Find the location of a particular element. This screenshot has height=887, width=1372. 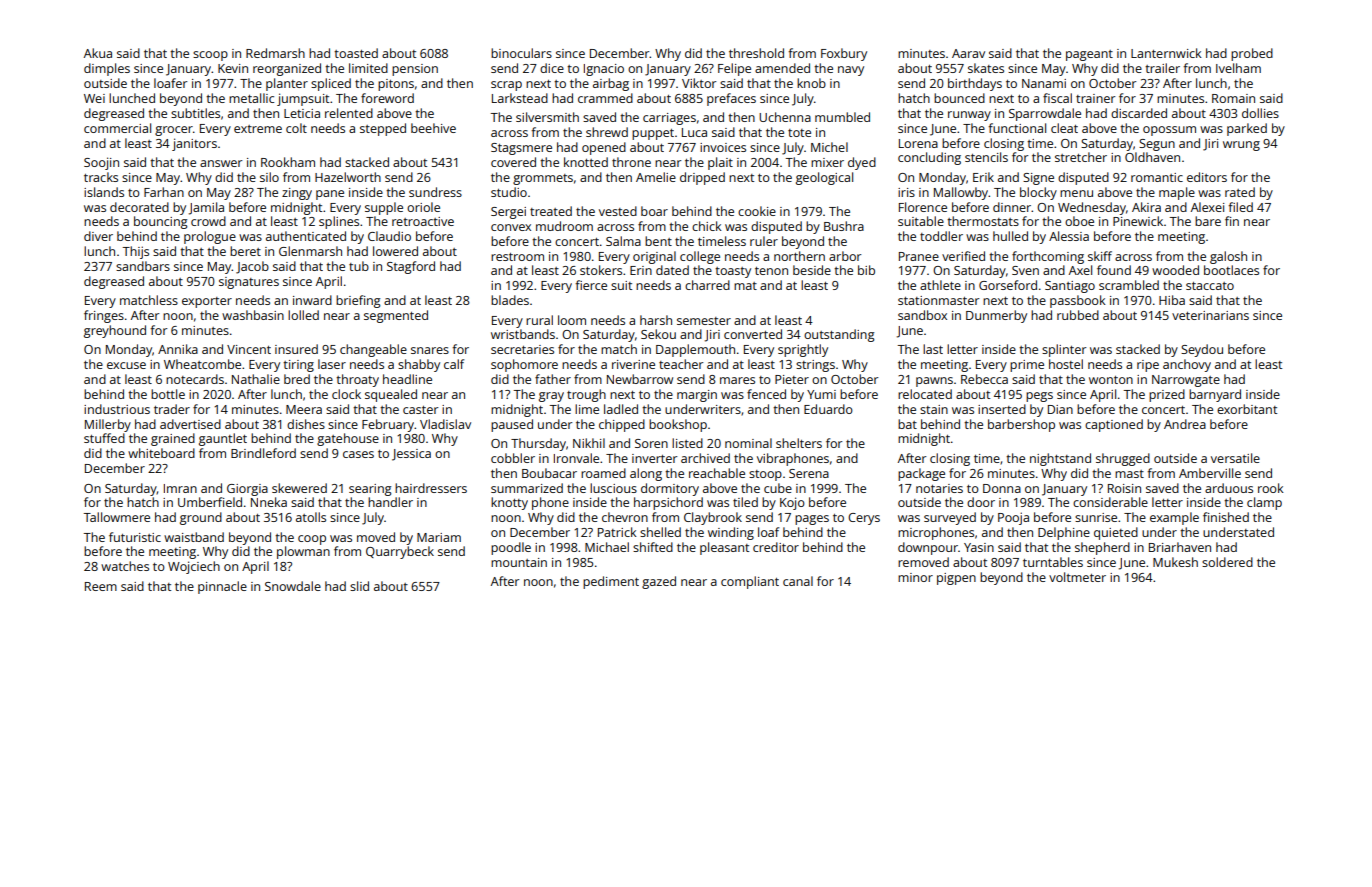

dimples is located at coordinates (107, 69).
